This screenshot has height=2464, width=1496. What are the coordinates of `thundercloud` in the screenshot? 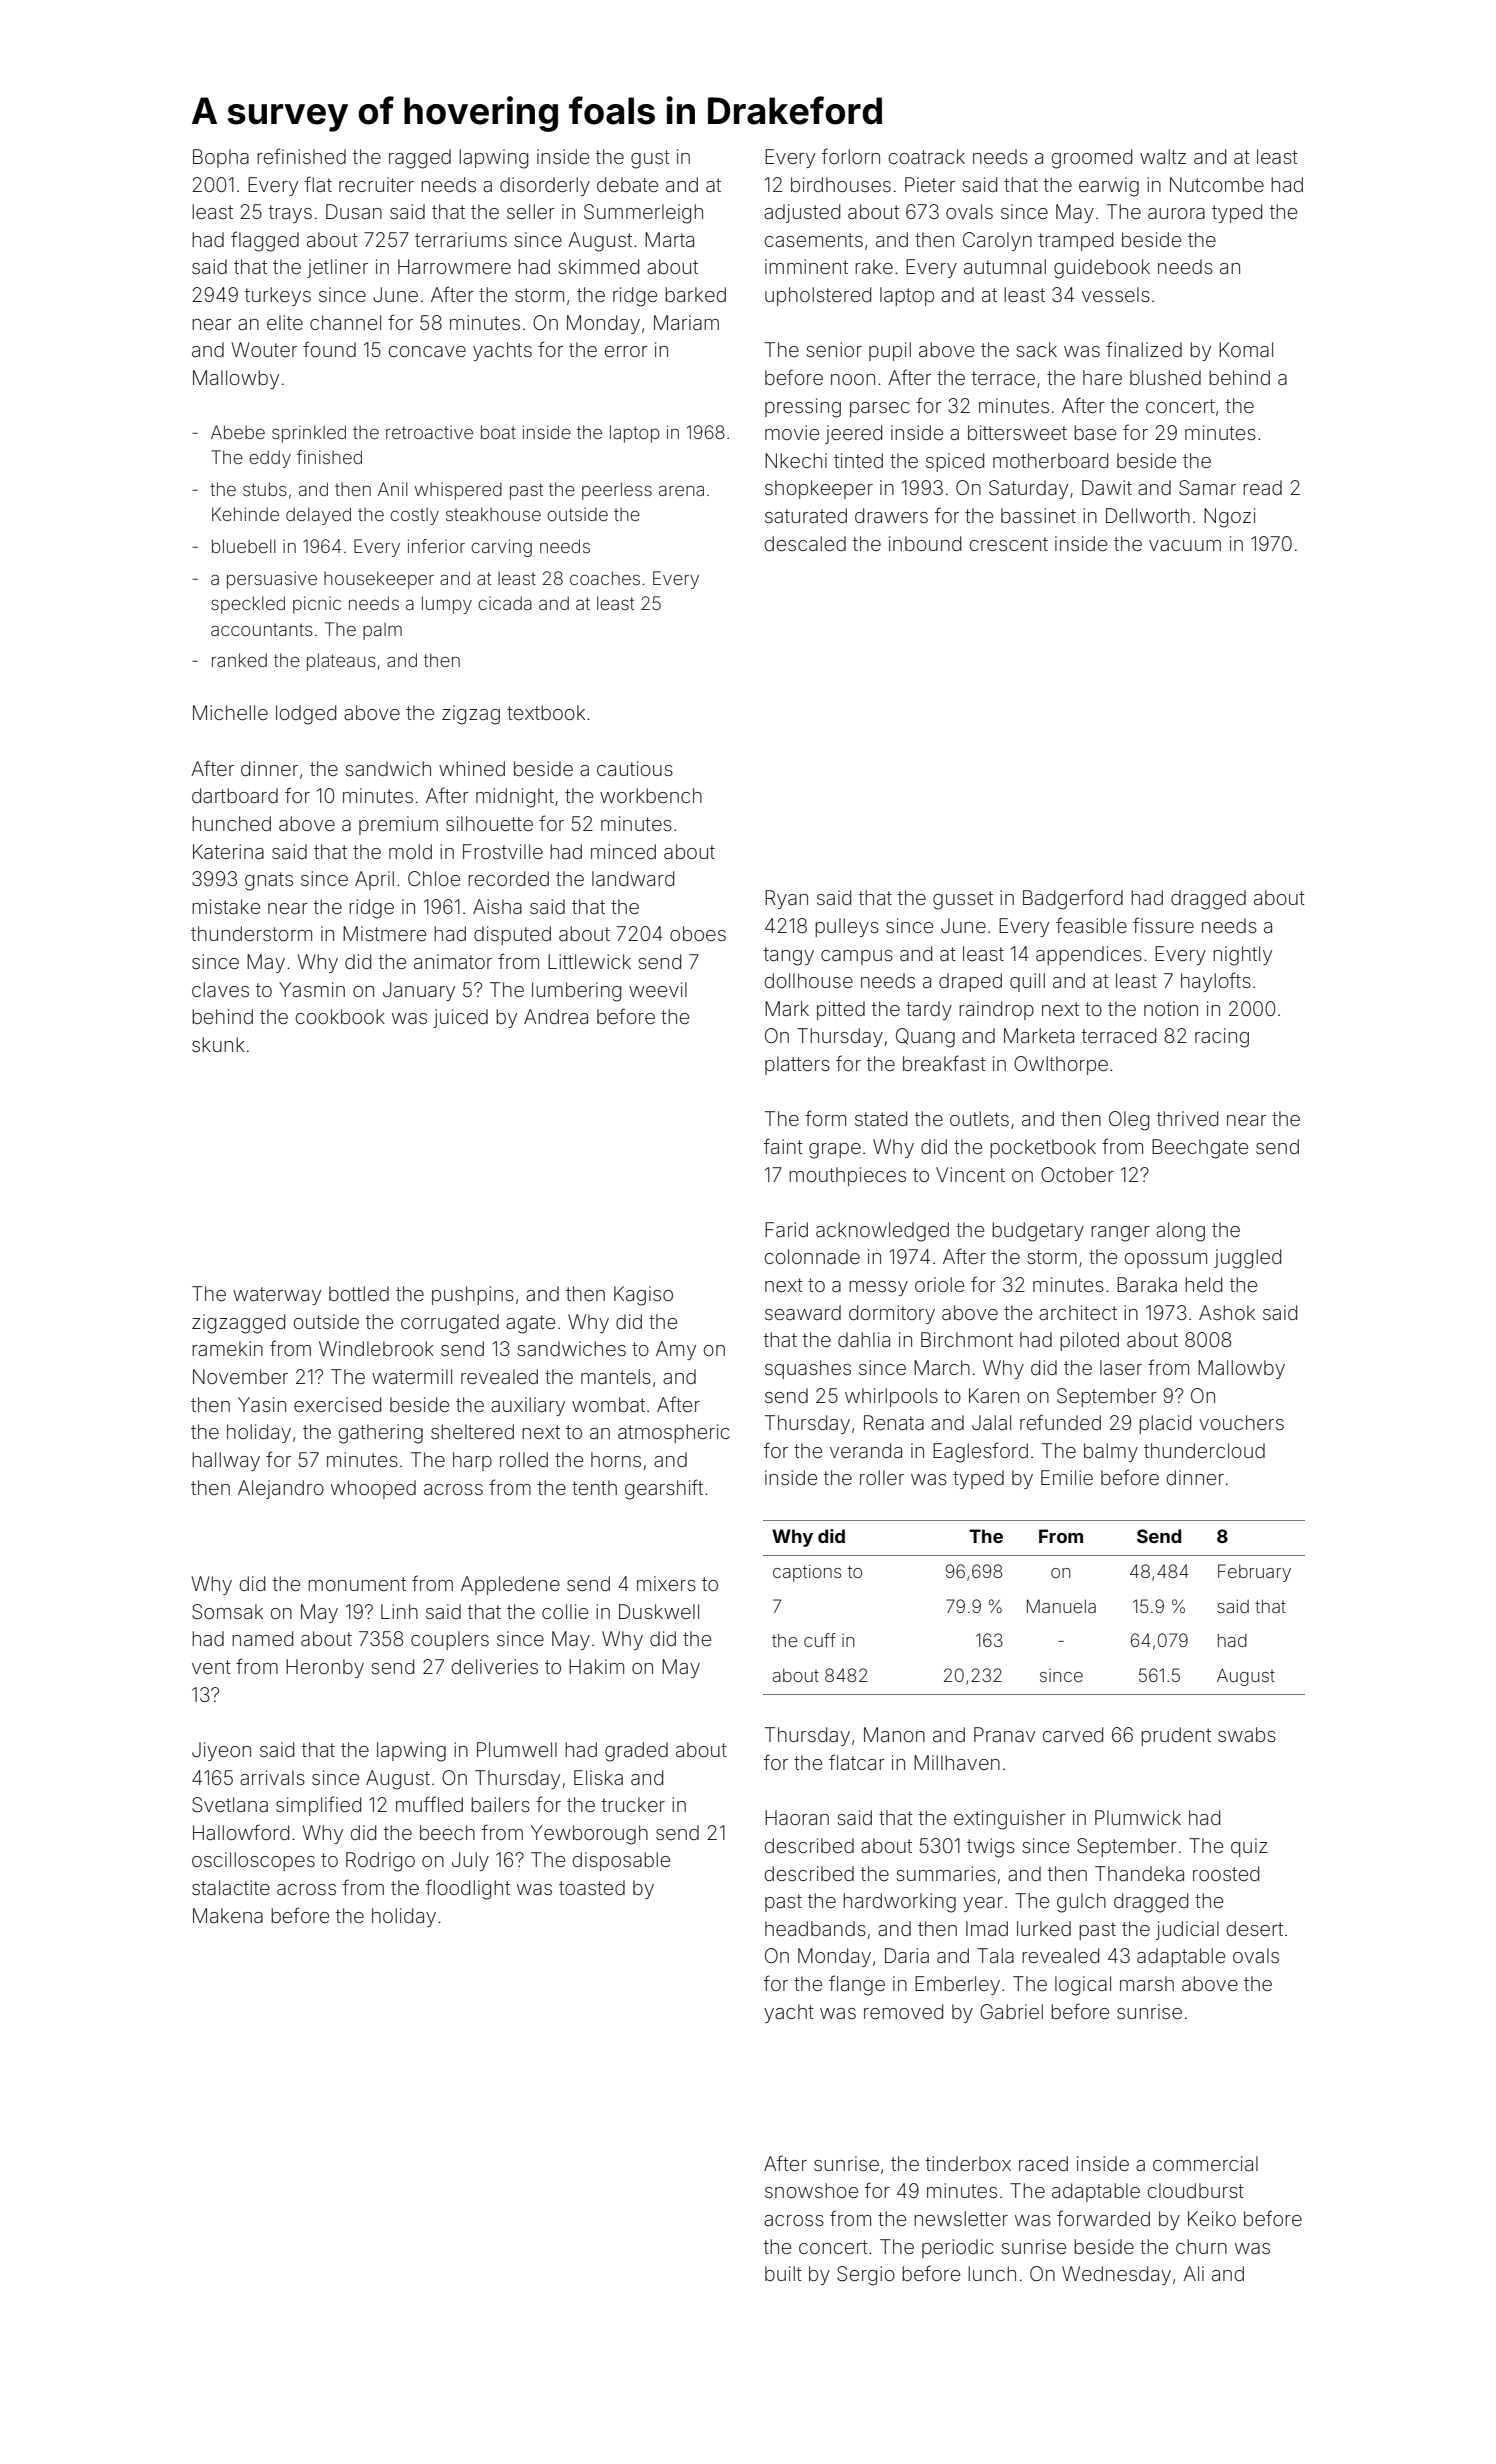 It's located at (1204, 1450).
